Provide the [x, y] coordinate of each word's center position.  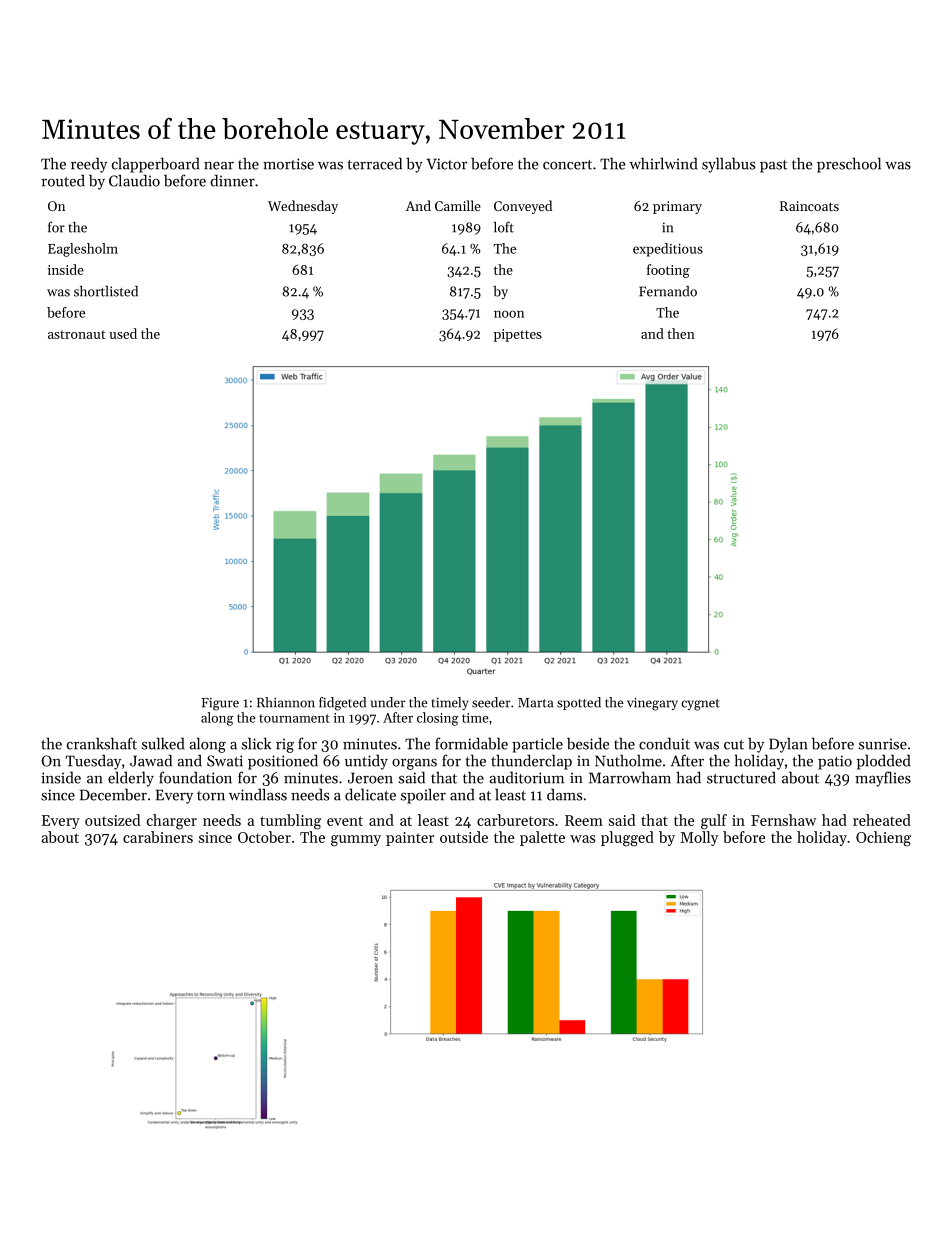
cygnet [700, 705]
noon [509, 314]
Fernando [668, 291]
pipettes [518, 335]
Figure [220, 704]
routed [63, 180]
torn [211, 796]
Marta [535, 703]
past [774, 166]
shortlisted [106, 291]
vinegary [652, 704]
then [681, 333]
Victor [446, 164]
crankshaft [102, 743]
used [123, 333]
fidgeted [342, 704]
